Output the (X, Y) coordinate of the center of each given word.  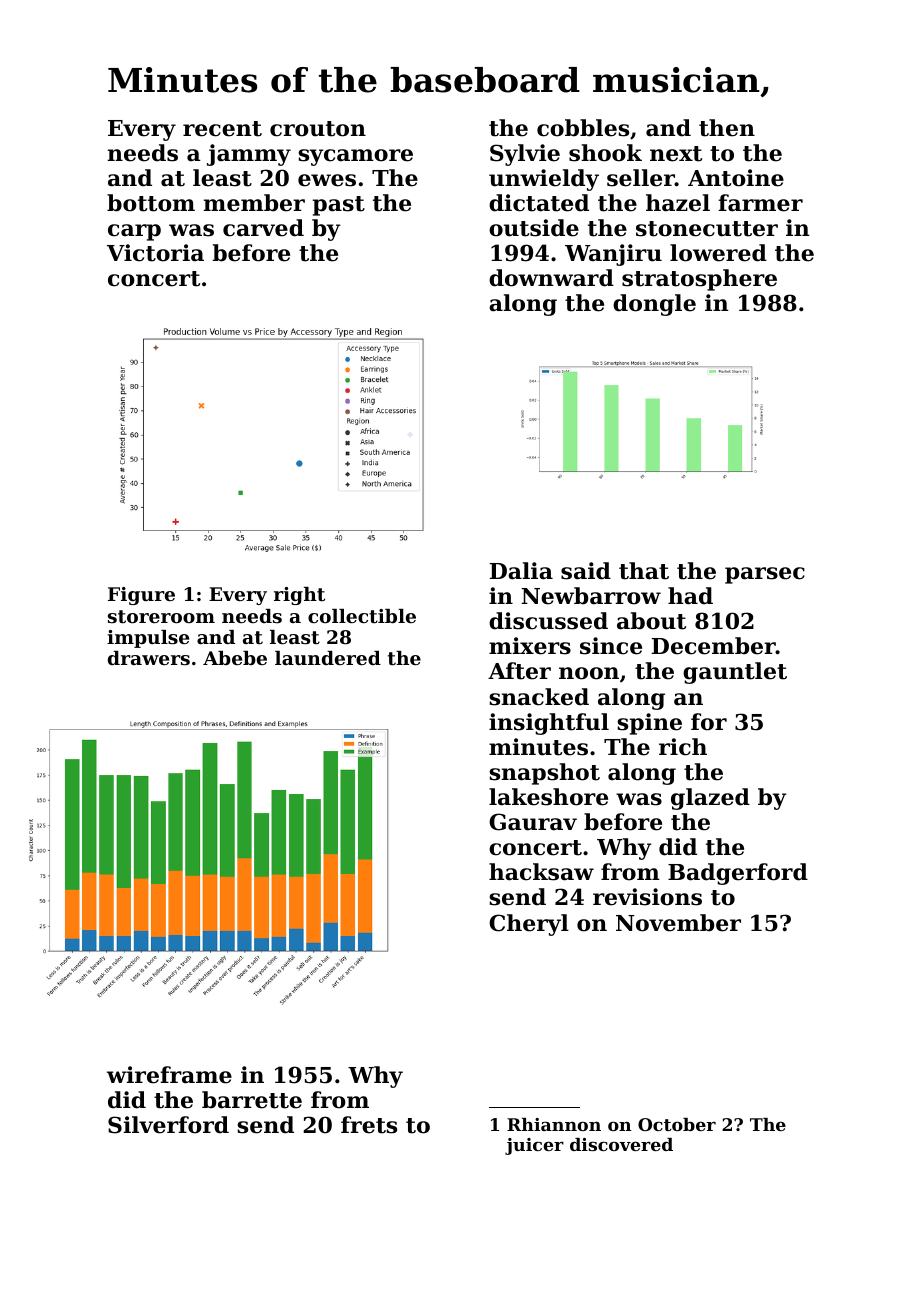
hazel (678, 203)
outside (534, 228)
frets (369, 1125)
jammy (249, 155)
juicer (534, 1146)
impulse (148, 639)
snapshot (544, 774)
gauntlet (735, 673)
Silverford (168, 1125)
